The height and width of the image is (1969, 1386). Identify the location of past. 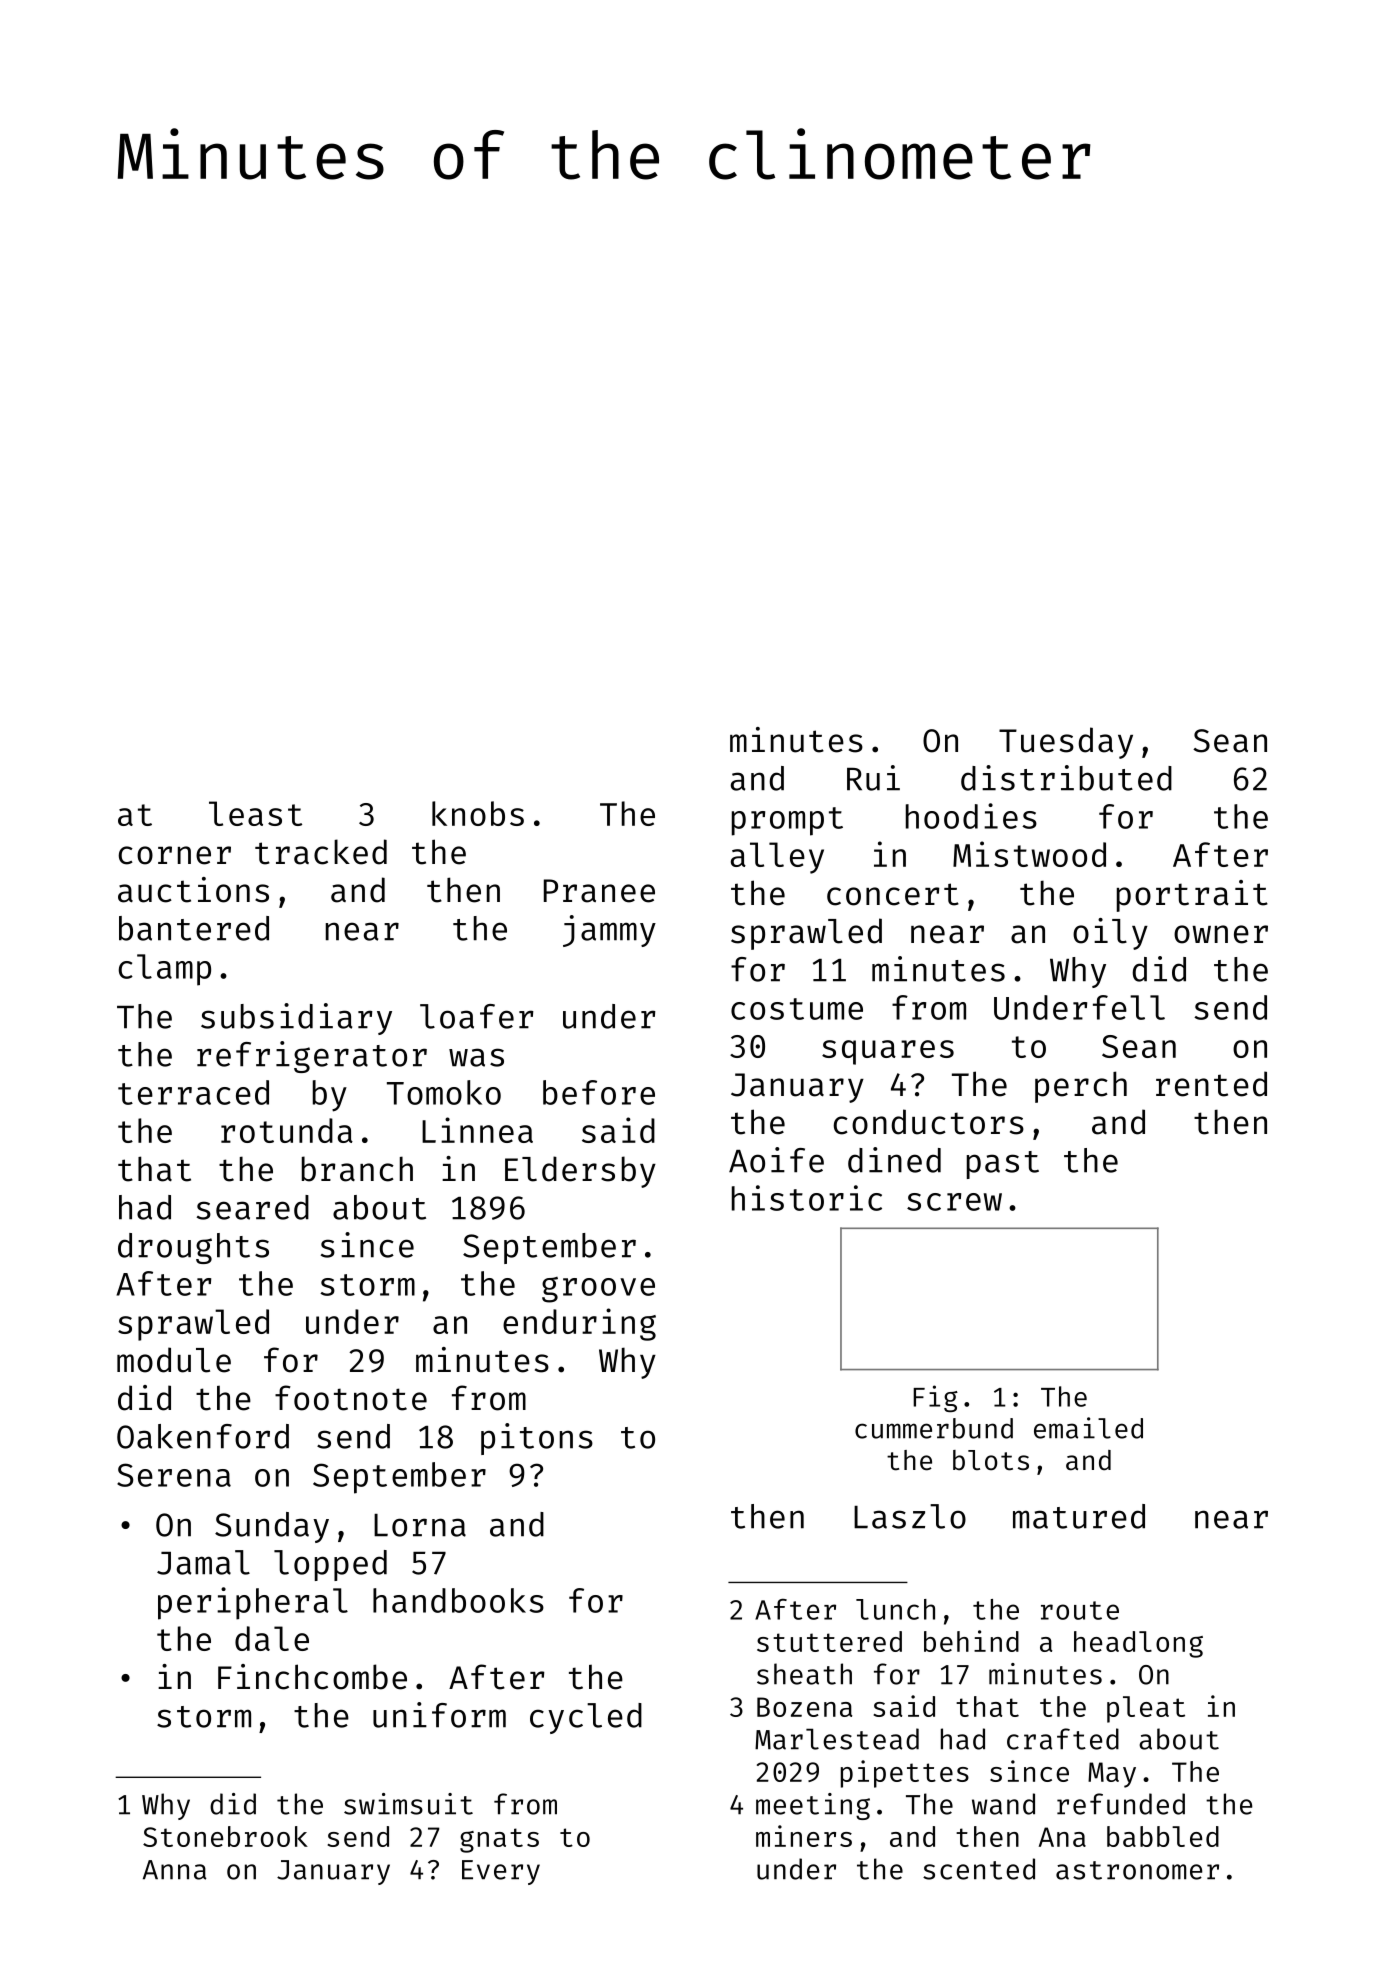
(1003, 1165).
